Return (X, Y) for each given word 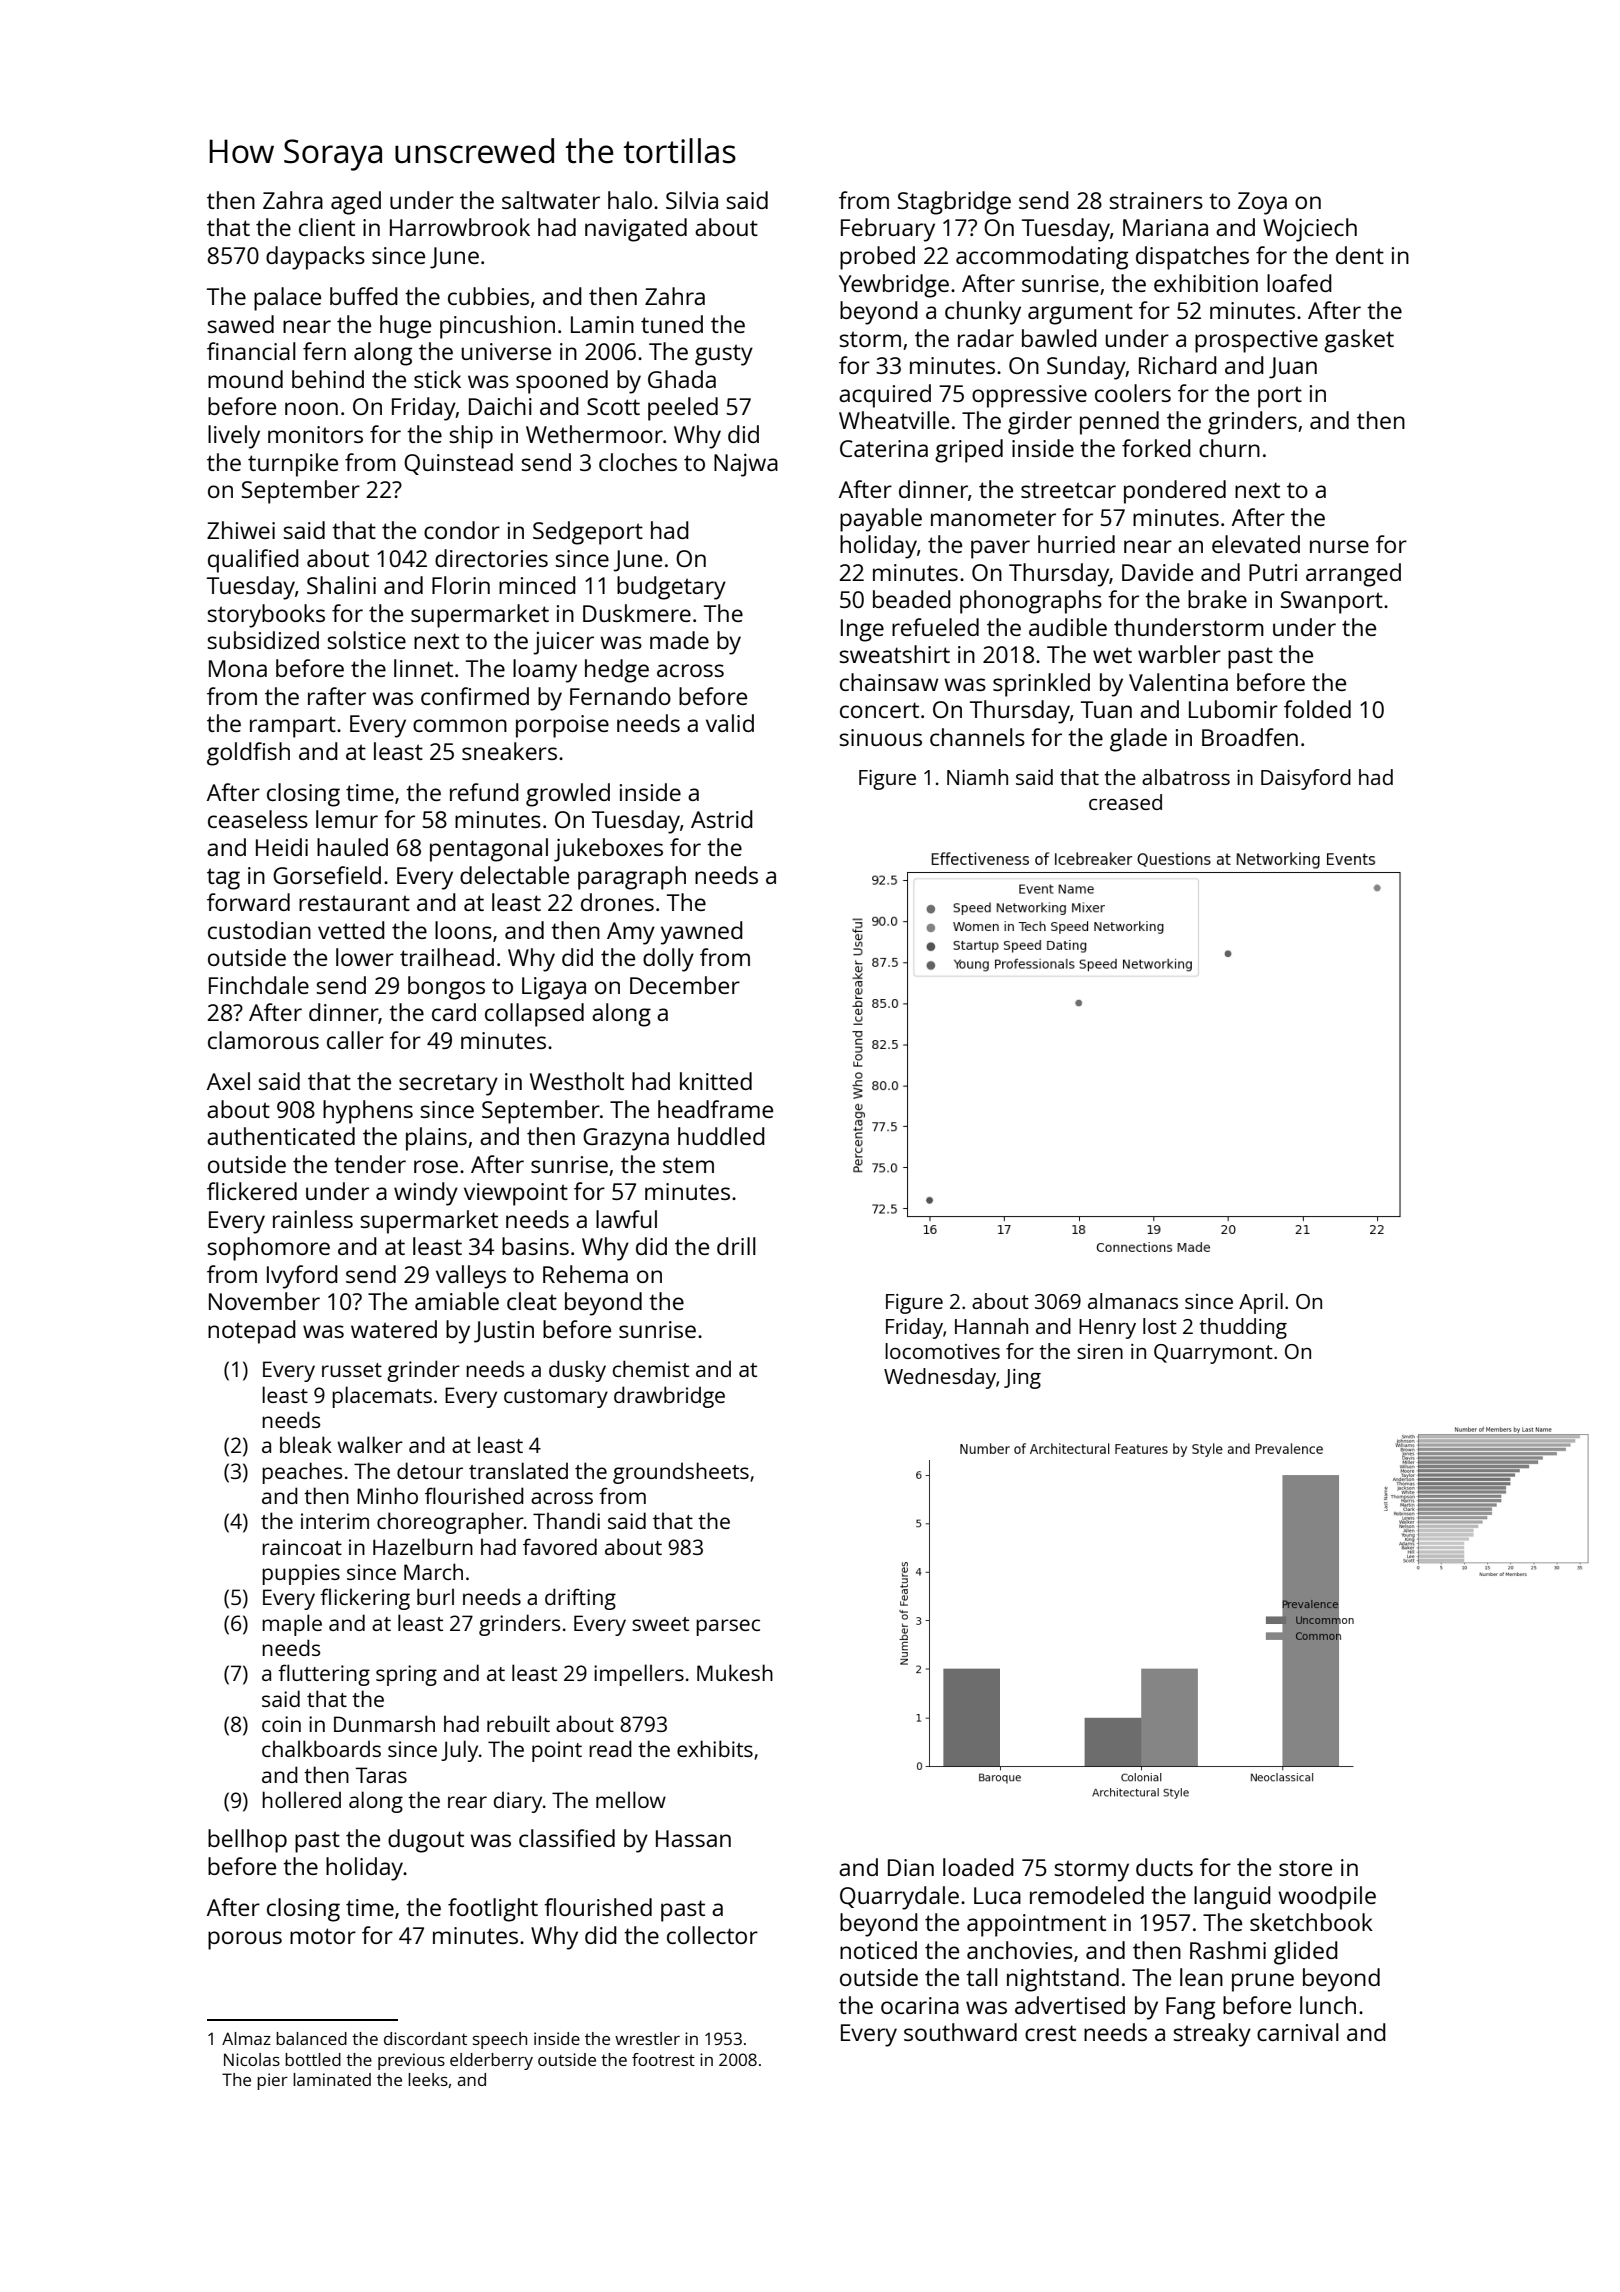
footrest (663, 2059)
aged (356, 203)
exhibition (1206, 283)
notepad (252, 1332)
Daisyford (1306, 779)
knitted (716, 1081)
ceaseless (258, 819)
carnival (1298, 2032)
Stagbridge (954, 203)
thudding (1243, 1328)
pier (272, 2081)
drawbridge (669, 1397)
